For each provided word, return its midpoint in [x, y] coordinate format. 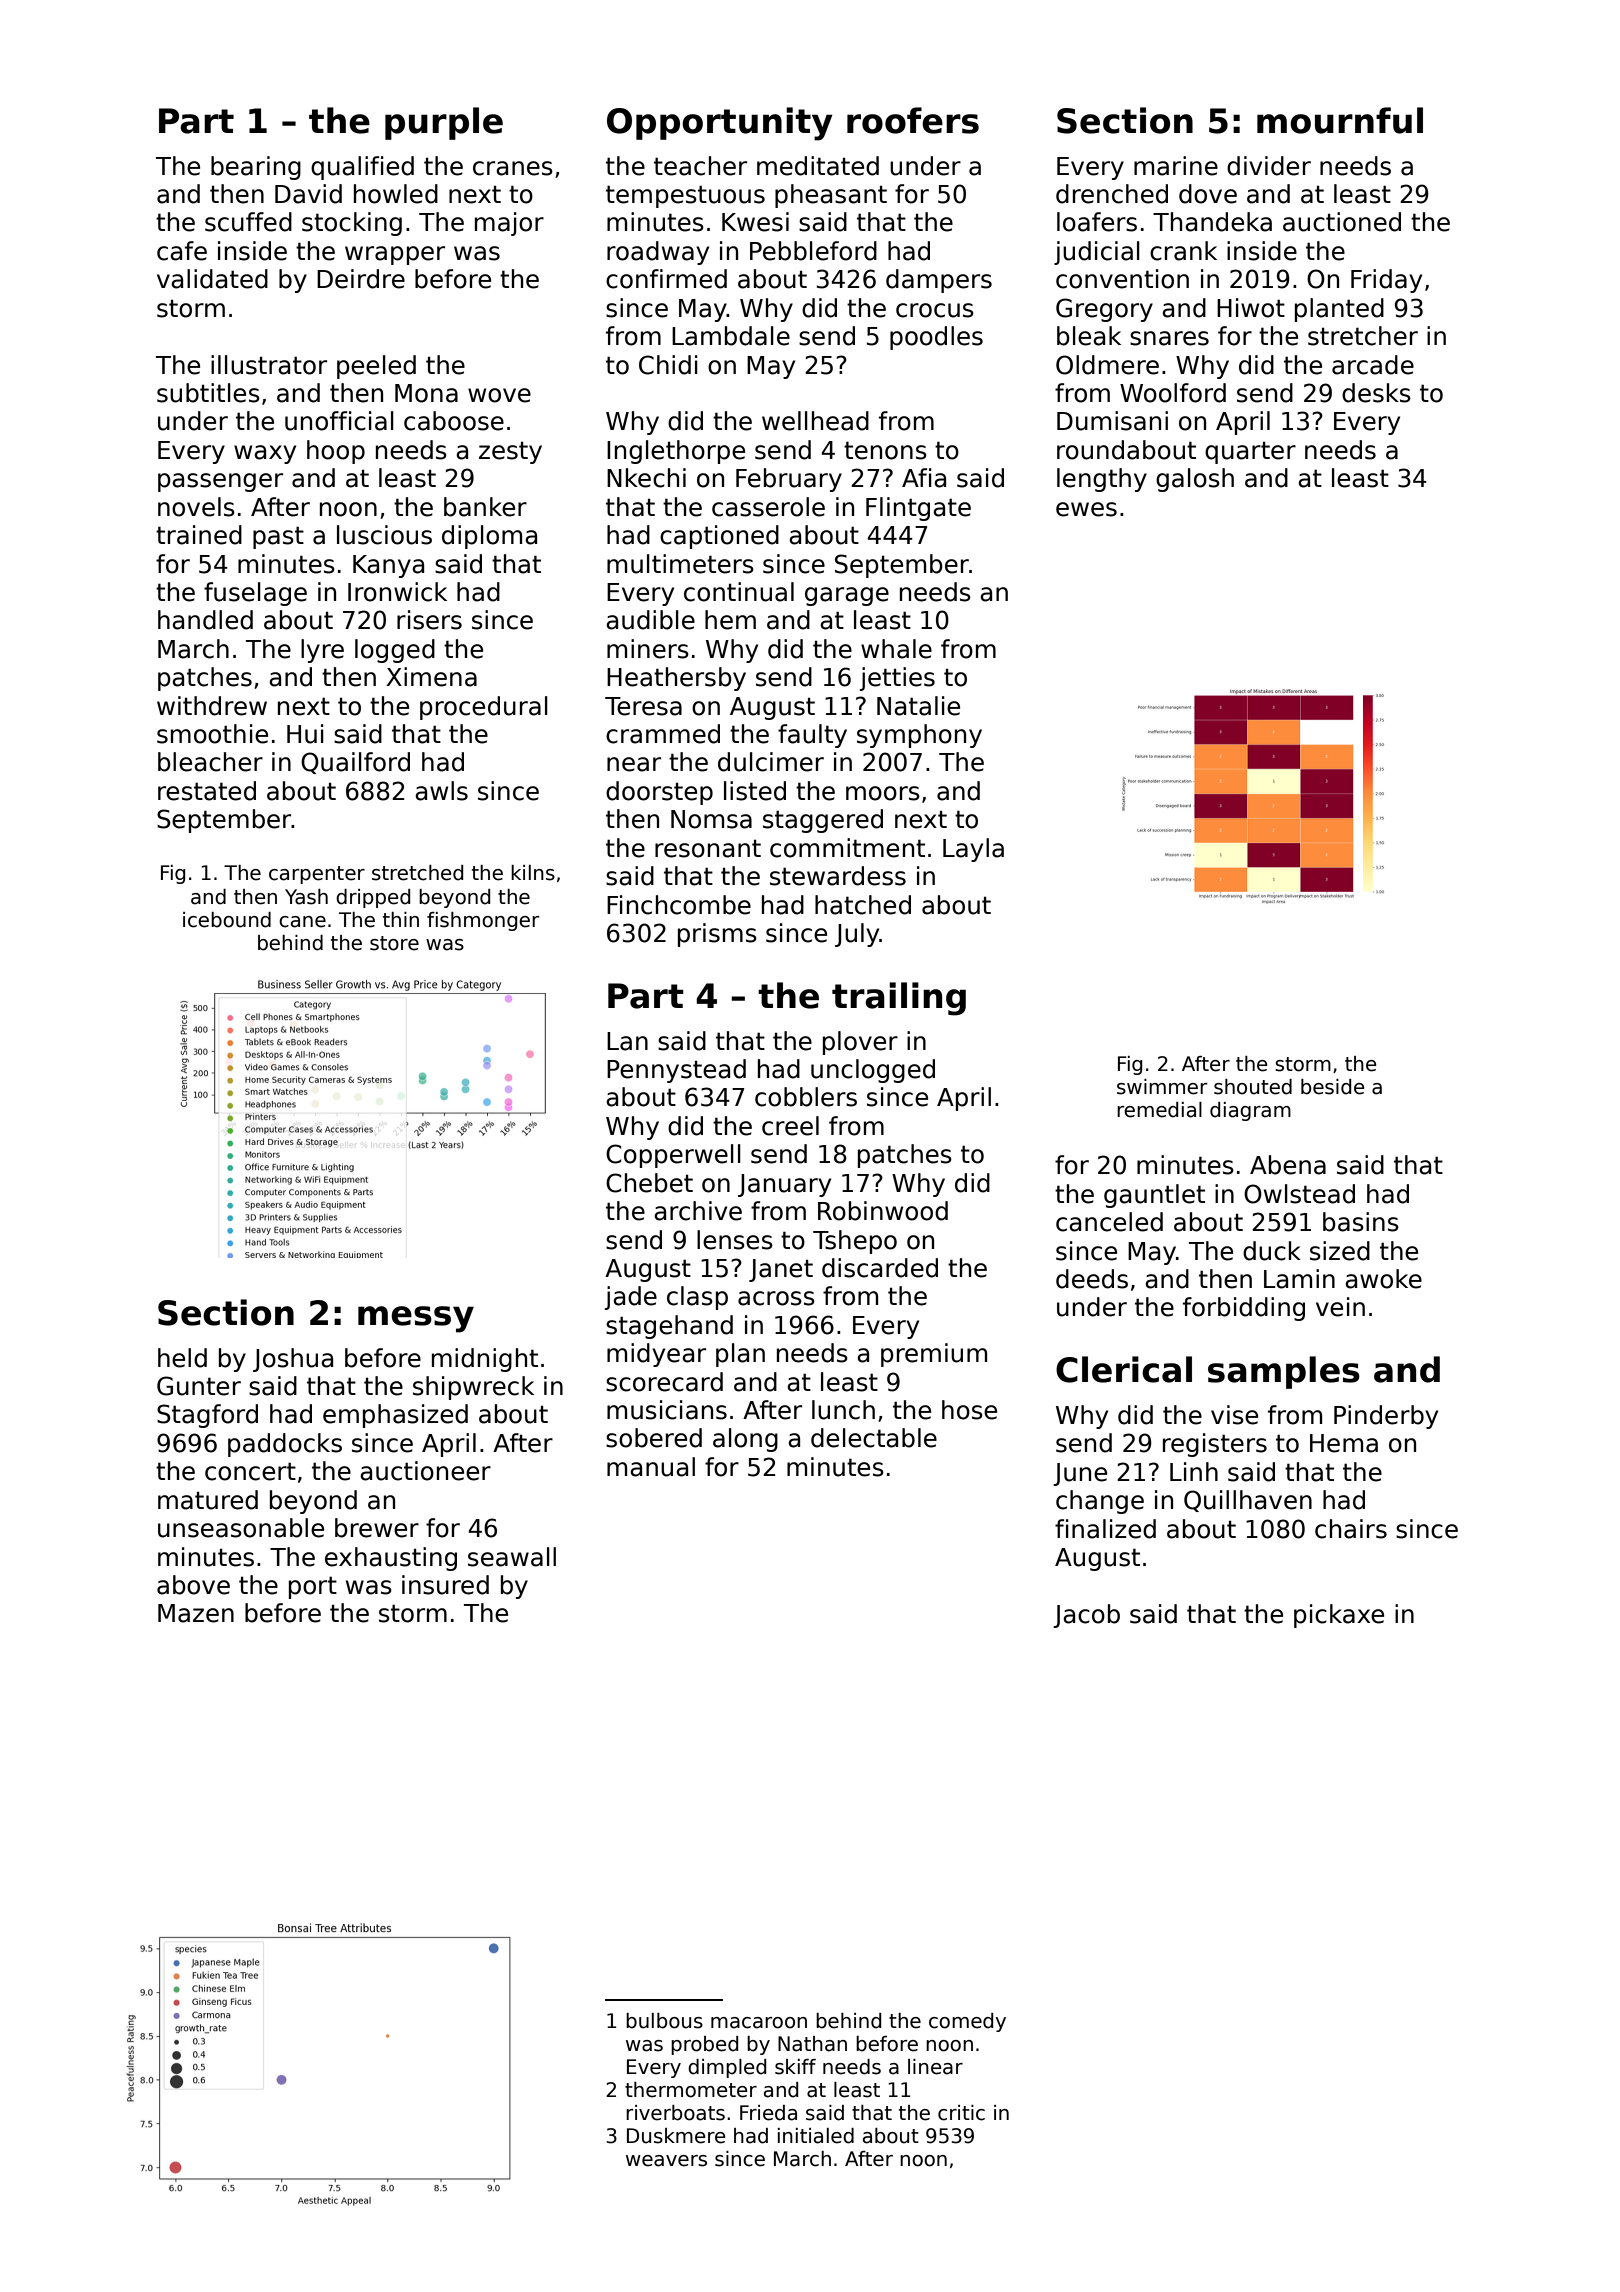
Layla [973, 850]
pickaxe [1339, 1616]
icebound [227, 920]
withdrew [212, 706]
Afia [924, 478]
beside [1333, 1087]
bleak [1089, 336]
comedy [967, 2022]
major [509, 224]
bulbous [664, 2021]
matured [208, 1500]
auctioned [1342, 222]
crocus [935, 310]
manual [651, 1467]
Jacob [1086, 1616]
